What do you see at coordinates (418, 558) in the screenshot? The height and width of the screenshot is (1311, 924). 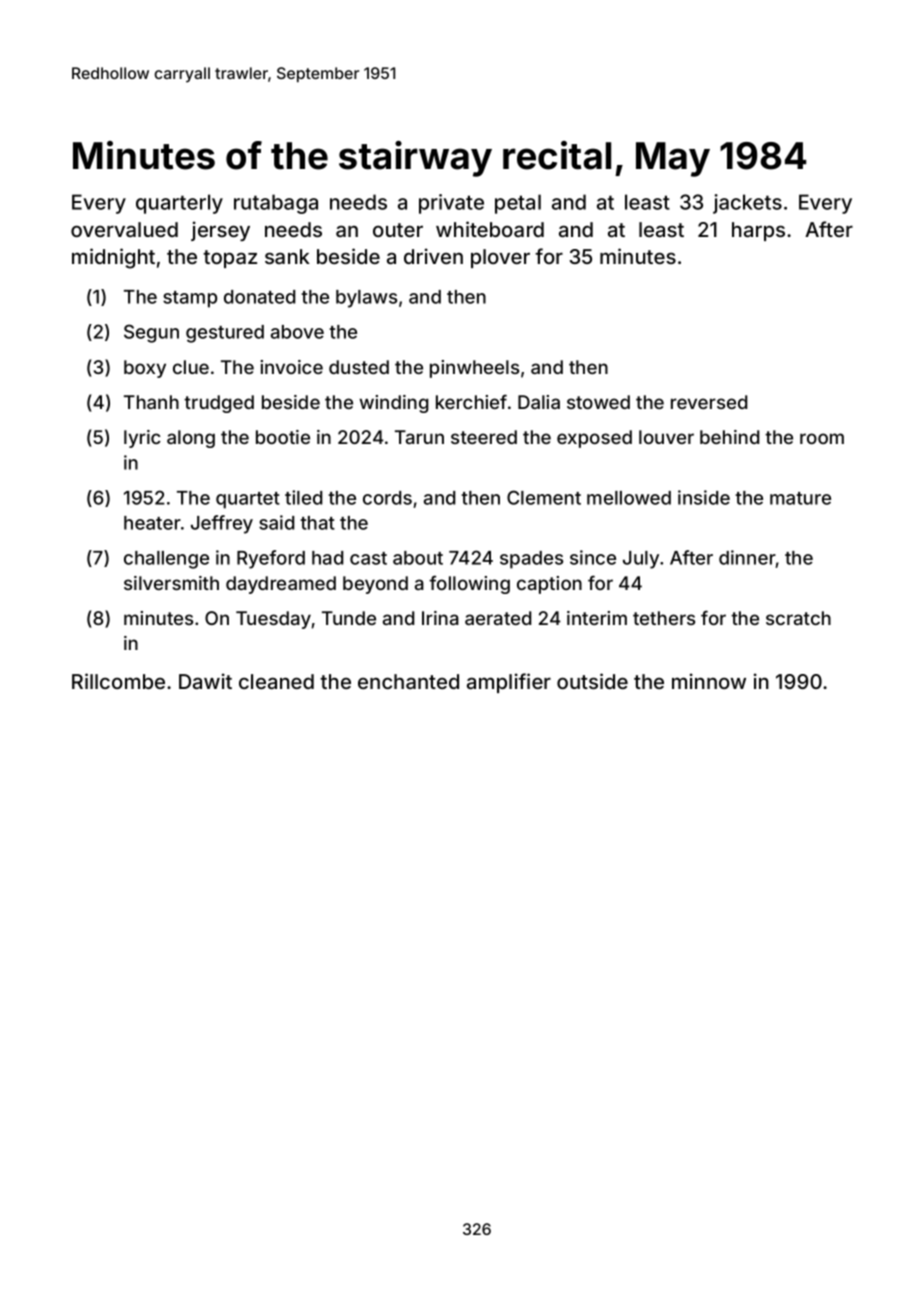 I see `about` at bounding box center [418, 558].
